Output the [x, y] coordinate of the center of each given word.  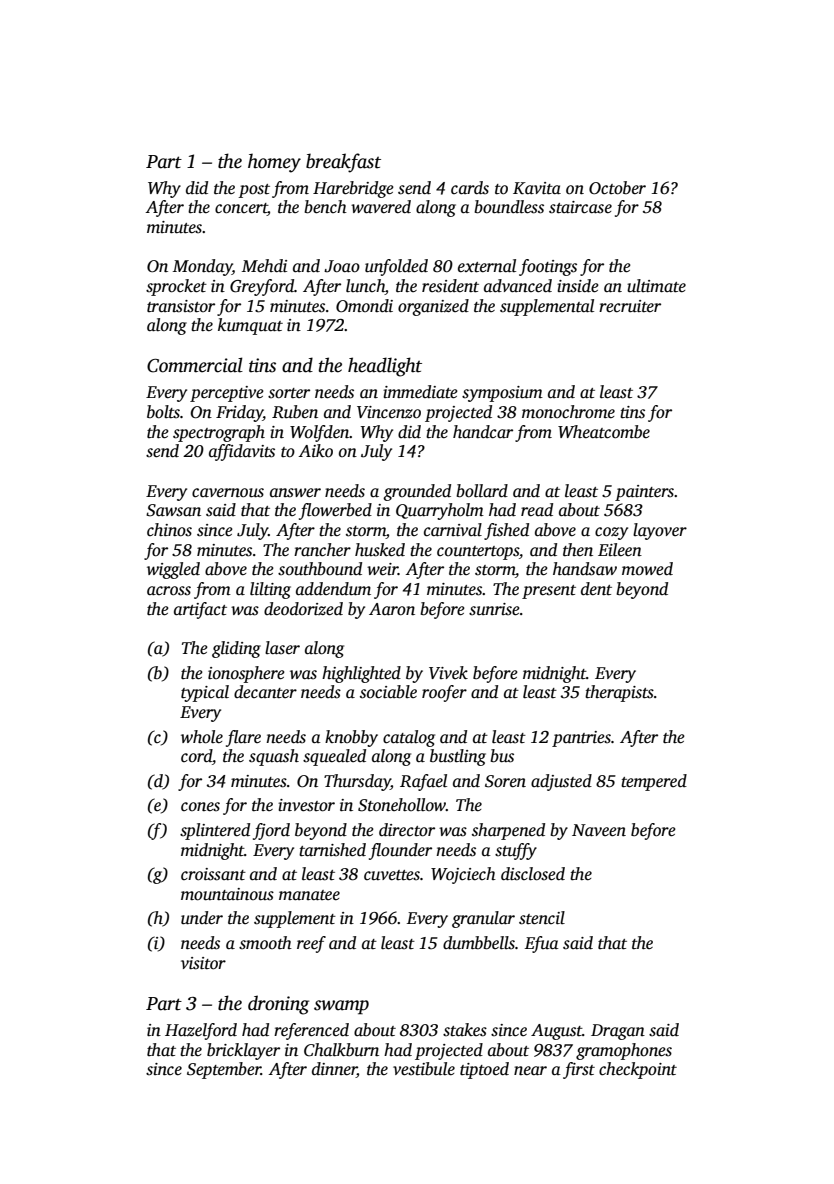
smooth [265, 943]
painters [644, 493]
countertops [478, 553]
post [254, 191]
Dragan [618, 1032]
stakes [465, 1030]
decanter [265, 692]
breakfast [343, 163]
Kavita [537, 188]
